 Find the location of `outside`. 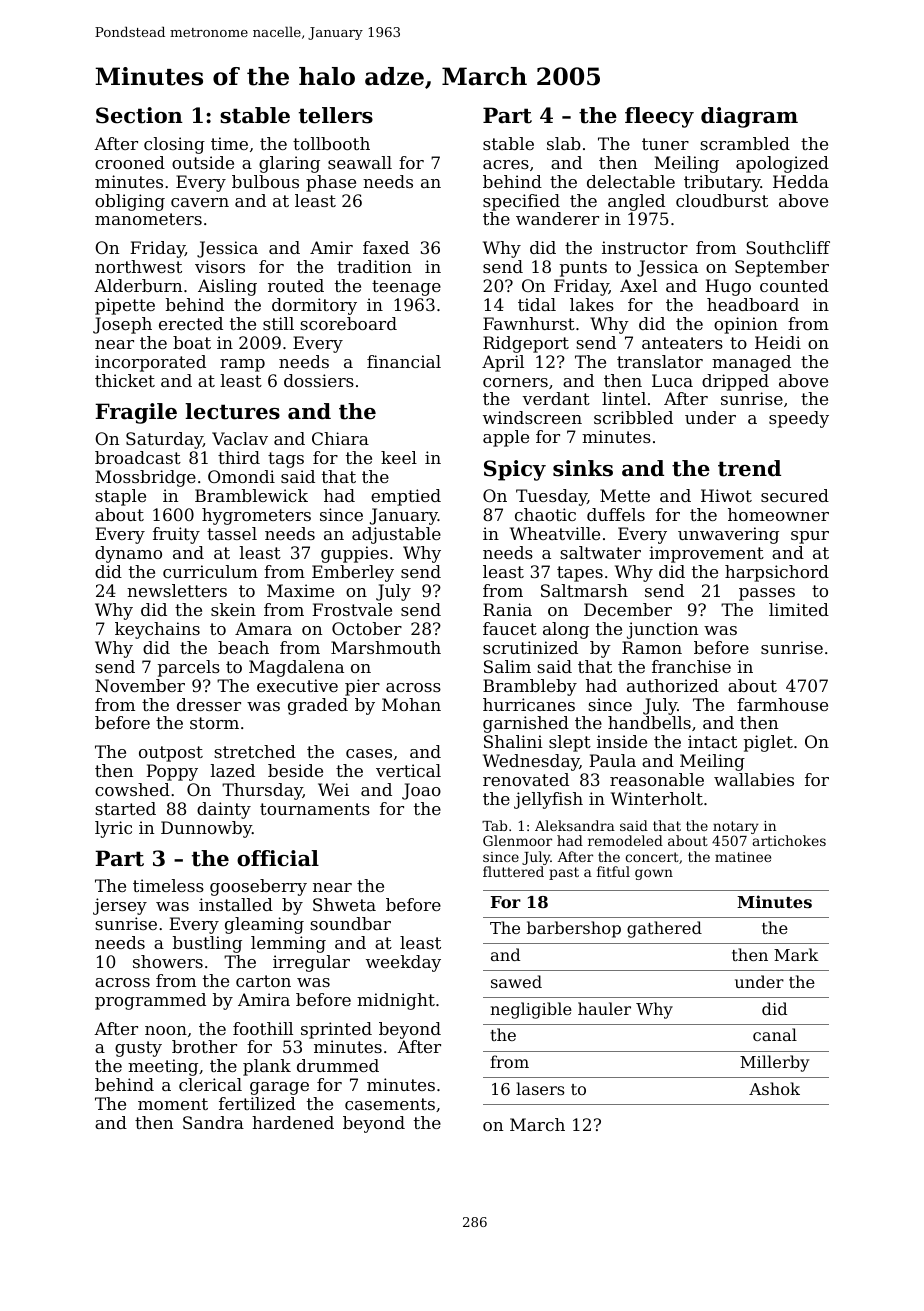

outside is located at coordinates (203, 162).
